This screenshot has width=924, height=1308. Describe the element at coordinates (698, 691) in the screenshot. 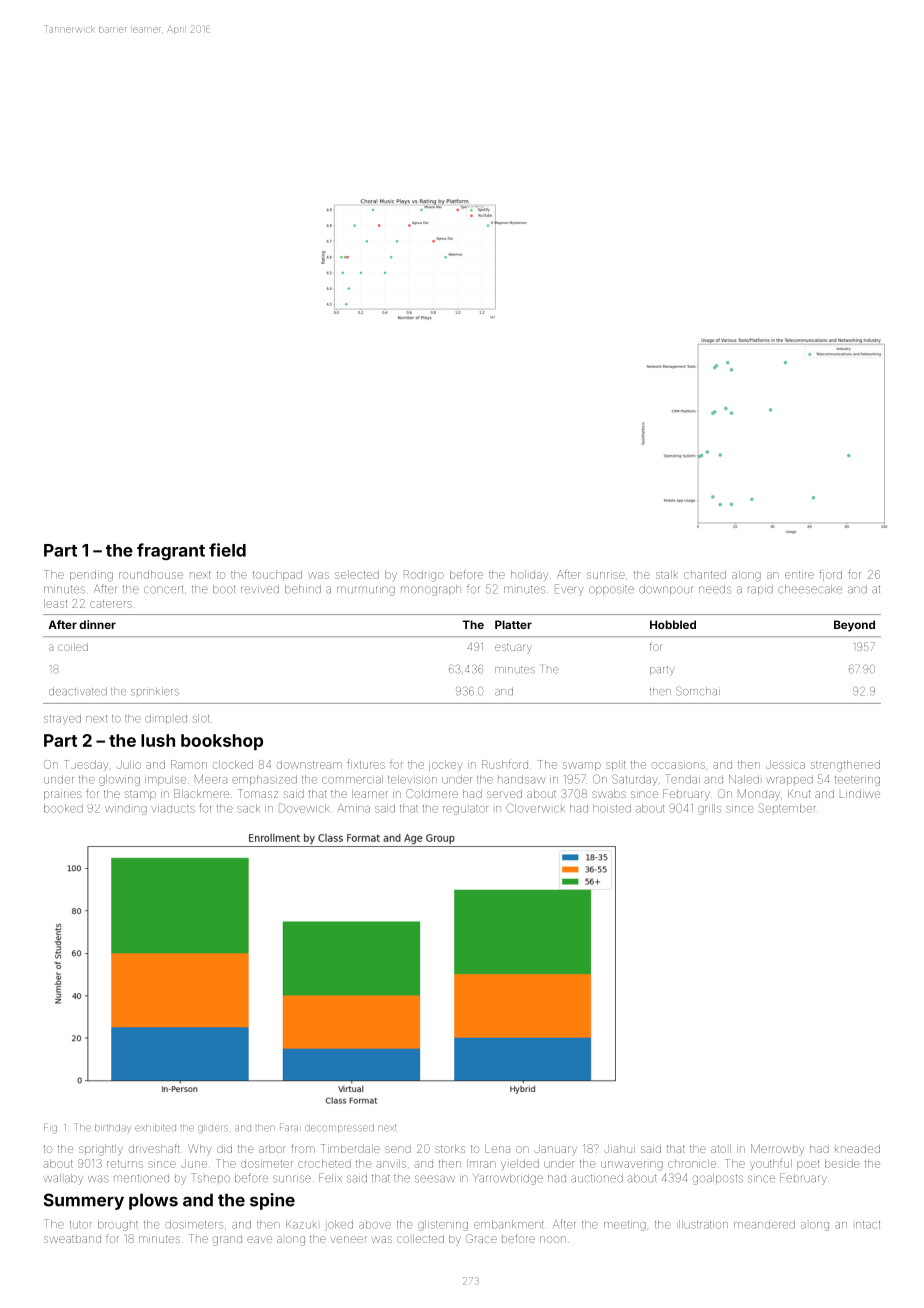

I see `Somchai` at that location.
